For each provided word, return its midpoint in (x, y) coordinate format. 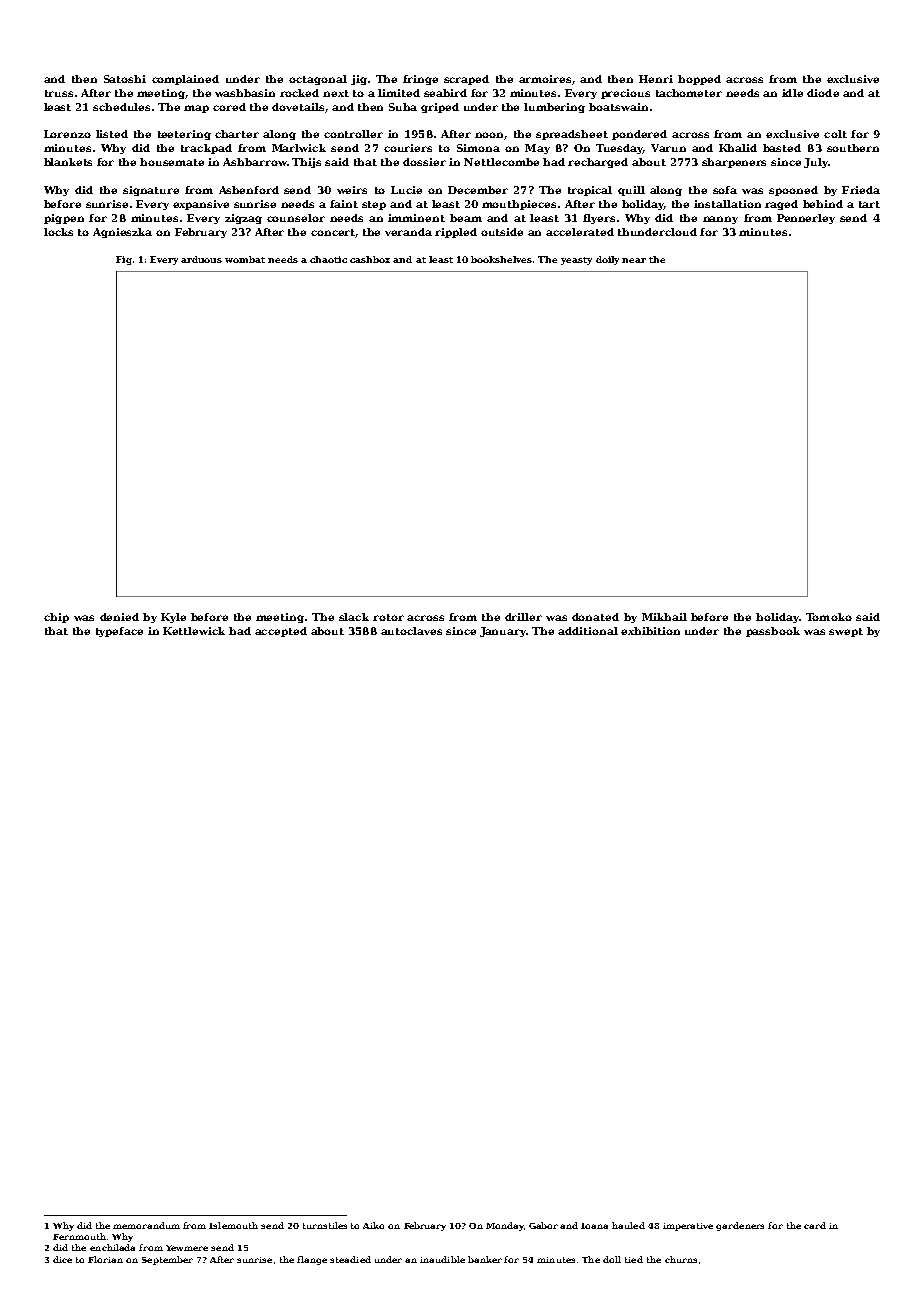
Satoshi (125, 79)
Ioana (594, 1226)
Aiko (373, 1225)
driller (523, 617)
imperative (688, 1227)
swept (846, 632)
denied (119, 617)
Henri (656, 79)
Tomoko (829, 617)
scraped (466, 80)
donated (595, 617)
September (167, 1260)
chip (56, 618)
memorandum (146, 1225)
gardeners (740, 1226)
